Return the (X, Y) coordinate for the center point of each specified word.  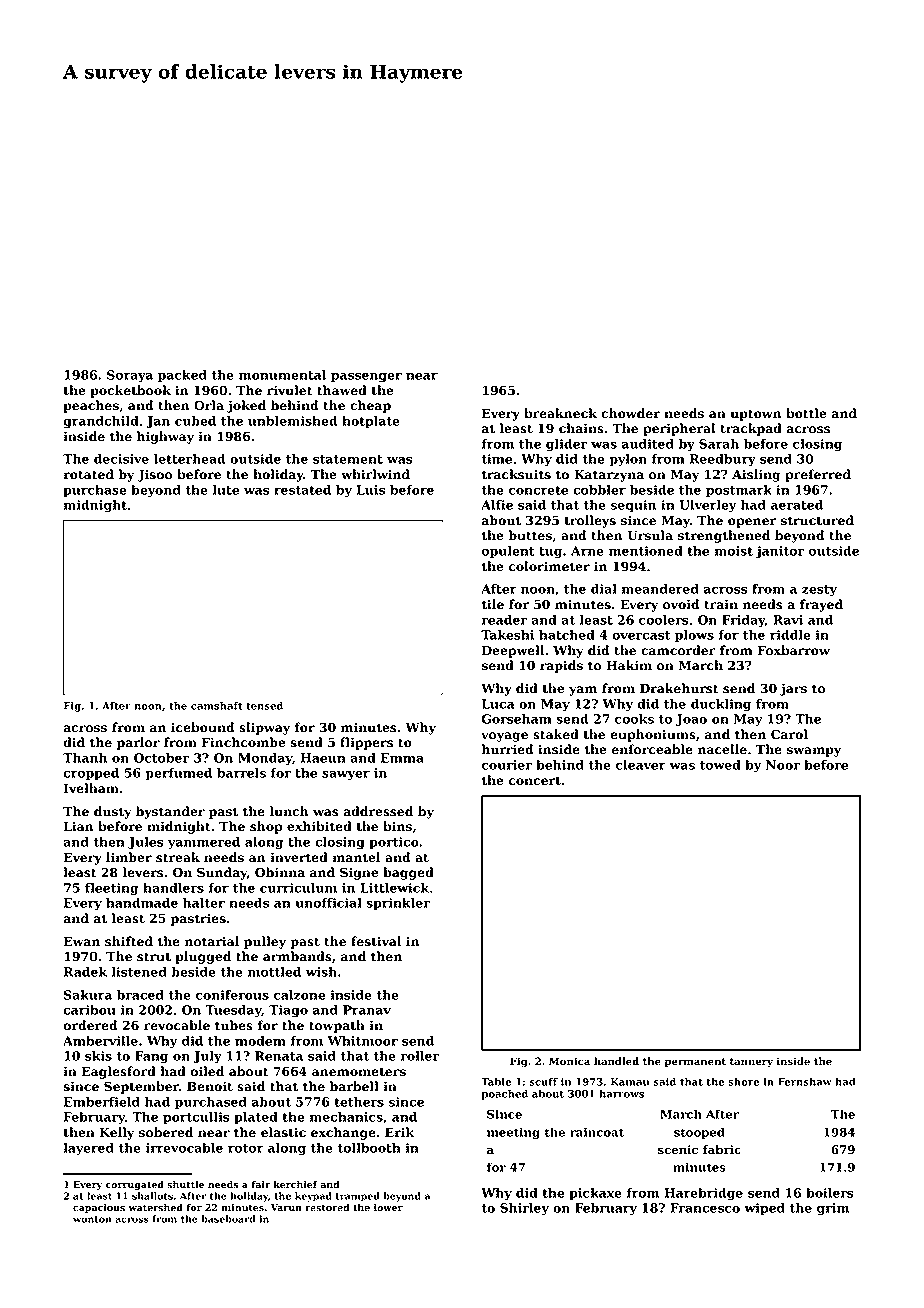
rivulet (290, 390)
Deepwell (513, 651)
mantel (356, 857)
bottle (806, 413)
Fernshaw (805, 1081)
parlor (138, 743)
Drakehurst (679, 688)
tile (493, 604)
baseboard (228, 1219)
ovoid (681, 604)
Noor (783, 765)
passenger (366, 378)
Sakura (88, 995)
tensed (264, 705)
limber (129, 857)
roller (420, 1056)
